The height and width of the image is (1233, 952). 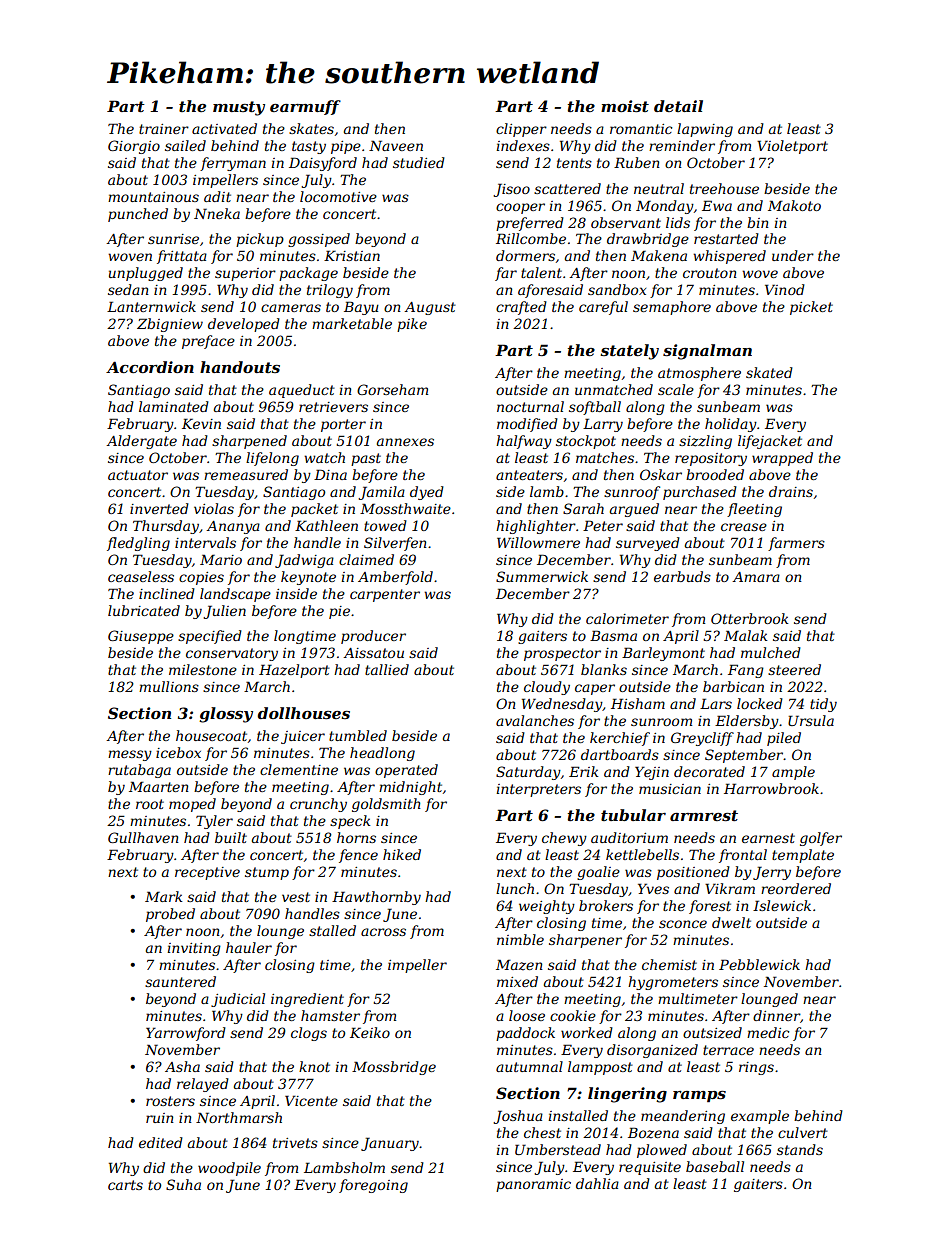 What do you see at coordinates (585, 941) in the image?
I see `sharpener` at bounding box center [585, 941].
